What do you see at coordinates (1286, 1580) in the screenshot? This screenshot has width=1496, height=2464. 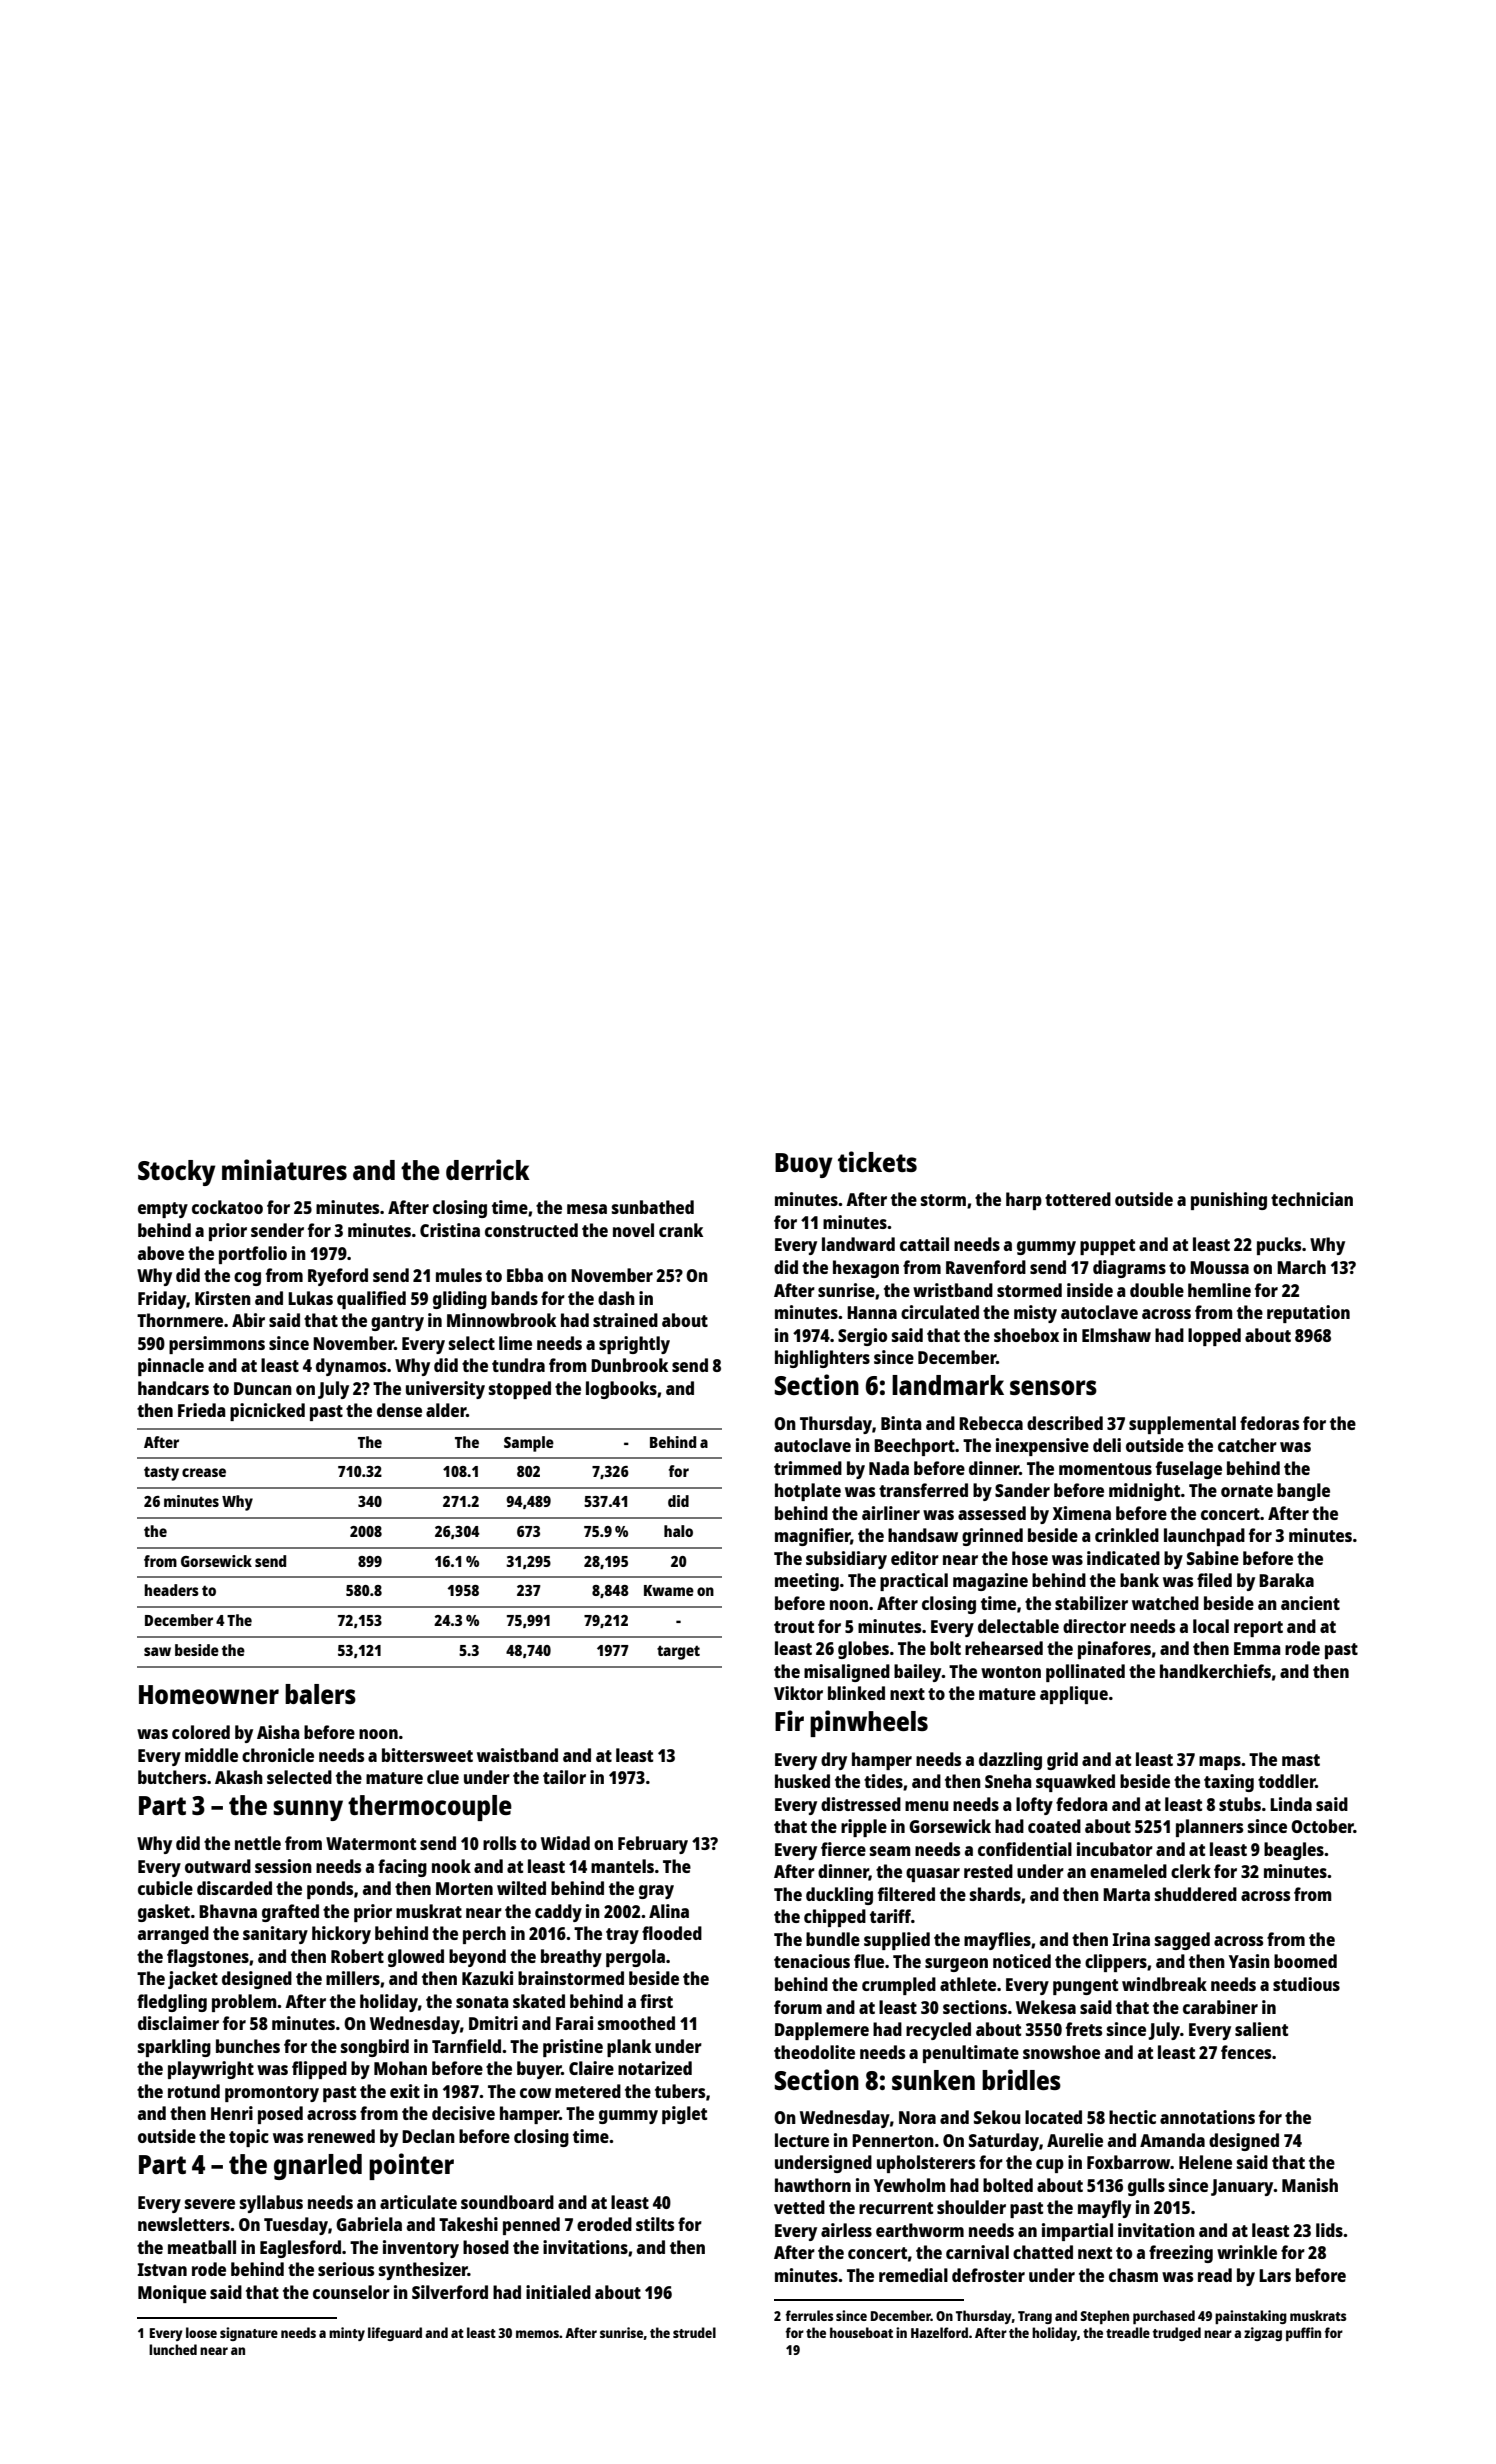 I see `Baraka` at bounding box center [1286, 1580].
